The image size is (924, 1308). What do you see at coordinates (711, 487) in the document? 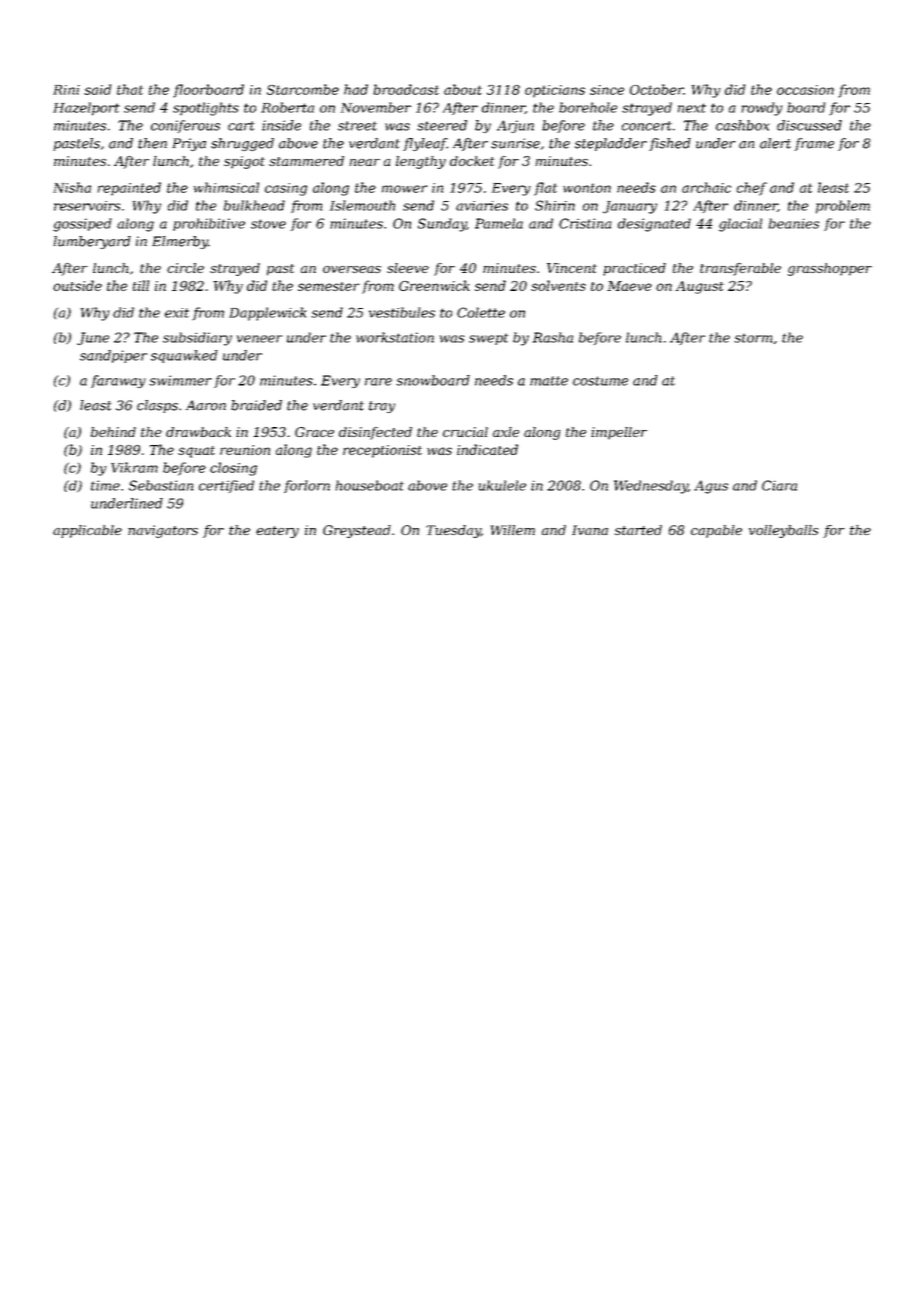
I see `Agus` at bounding box center [711, 487].
